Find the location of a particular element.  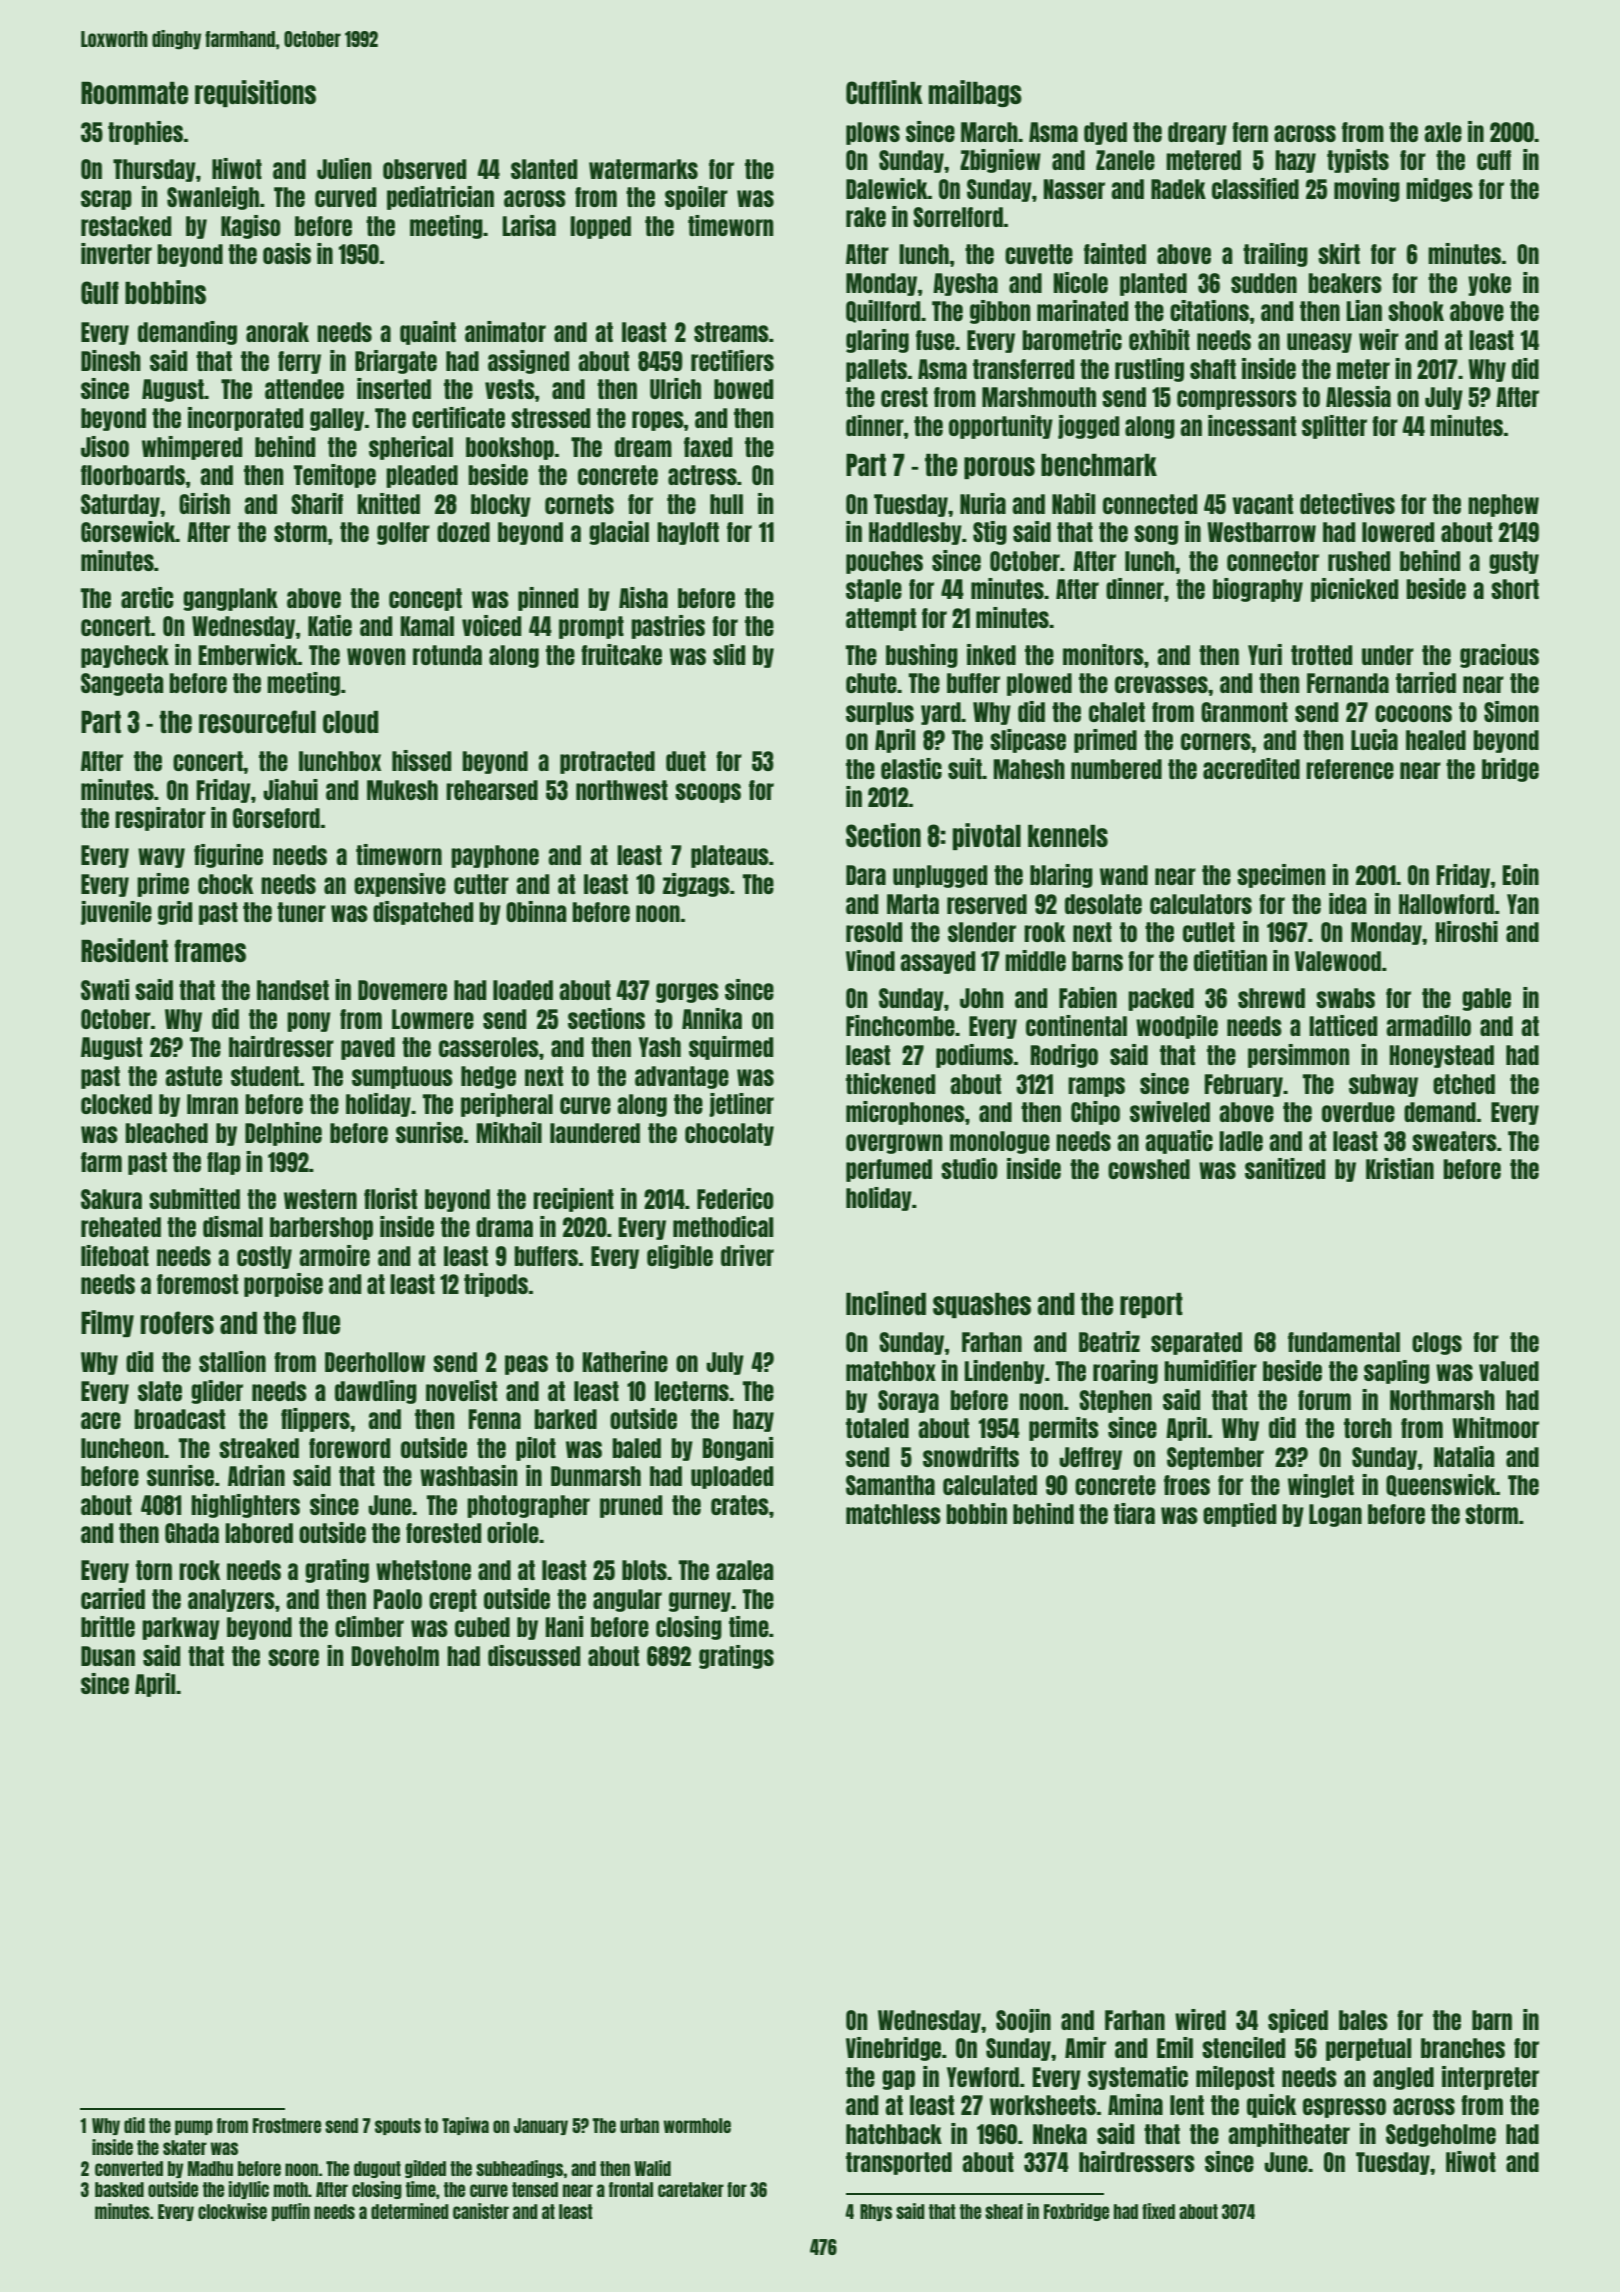

beakers is located at coordinates (1345, 283).
